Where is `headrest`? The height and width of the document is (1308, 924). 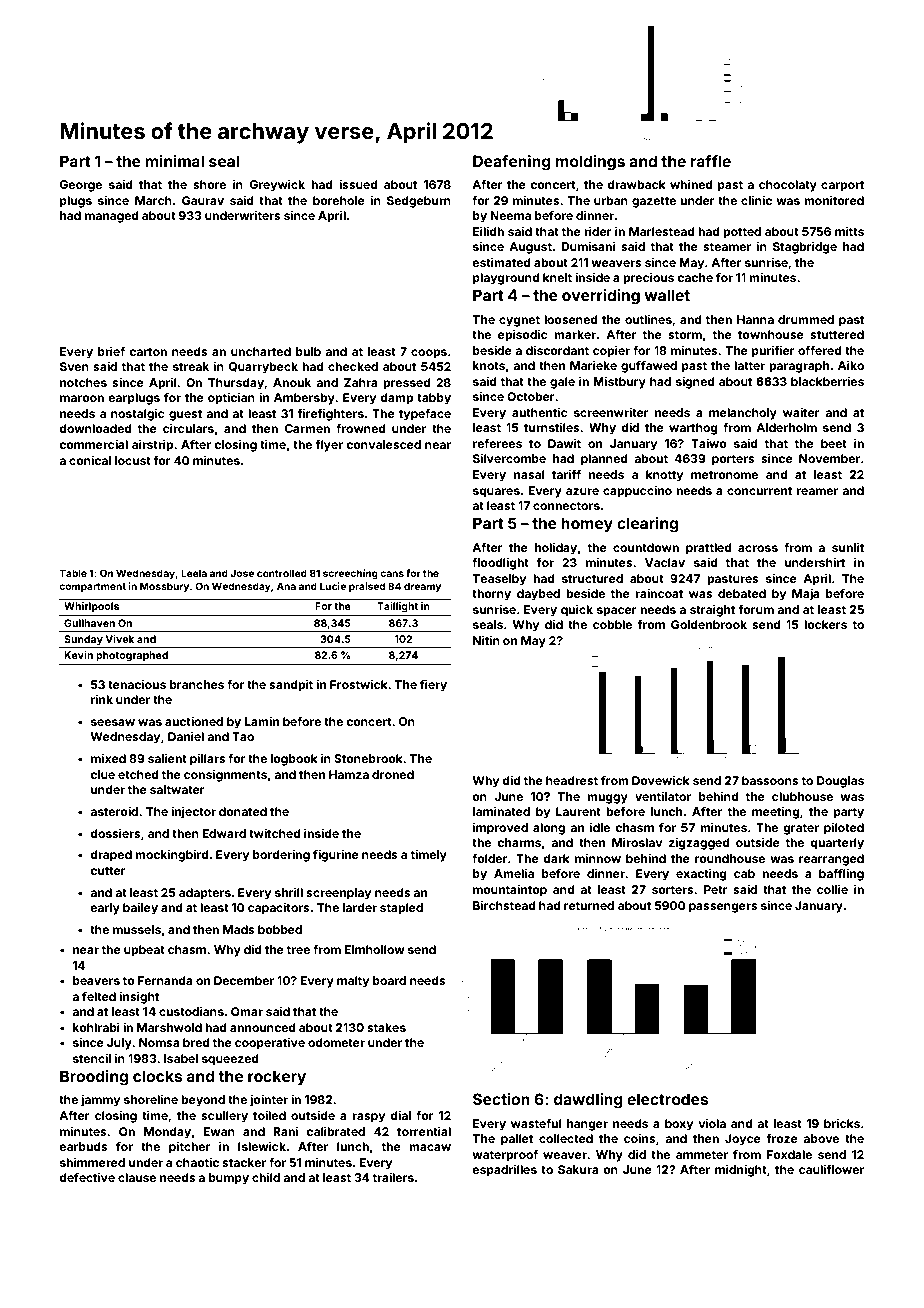
headrest is located at coordinates (572, 780).
